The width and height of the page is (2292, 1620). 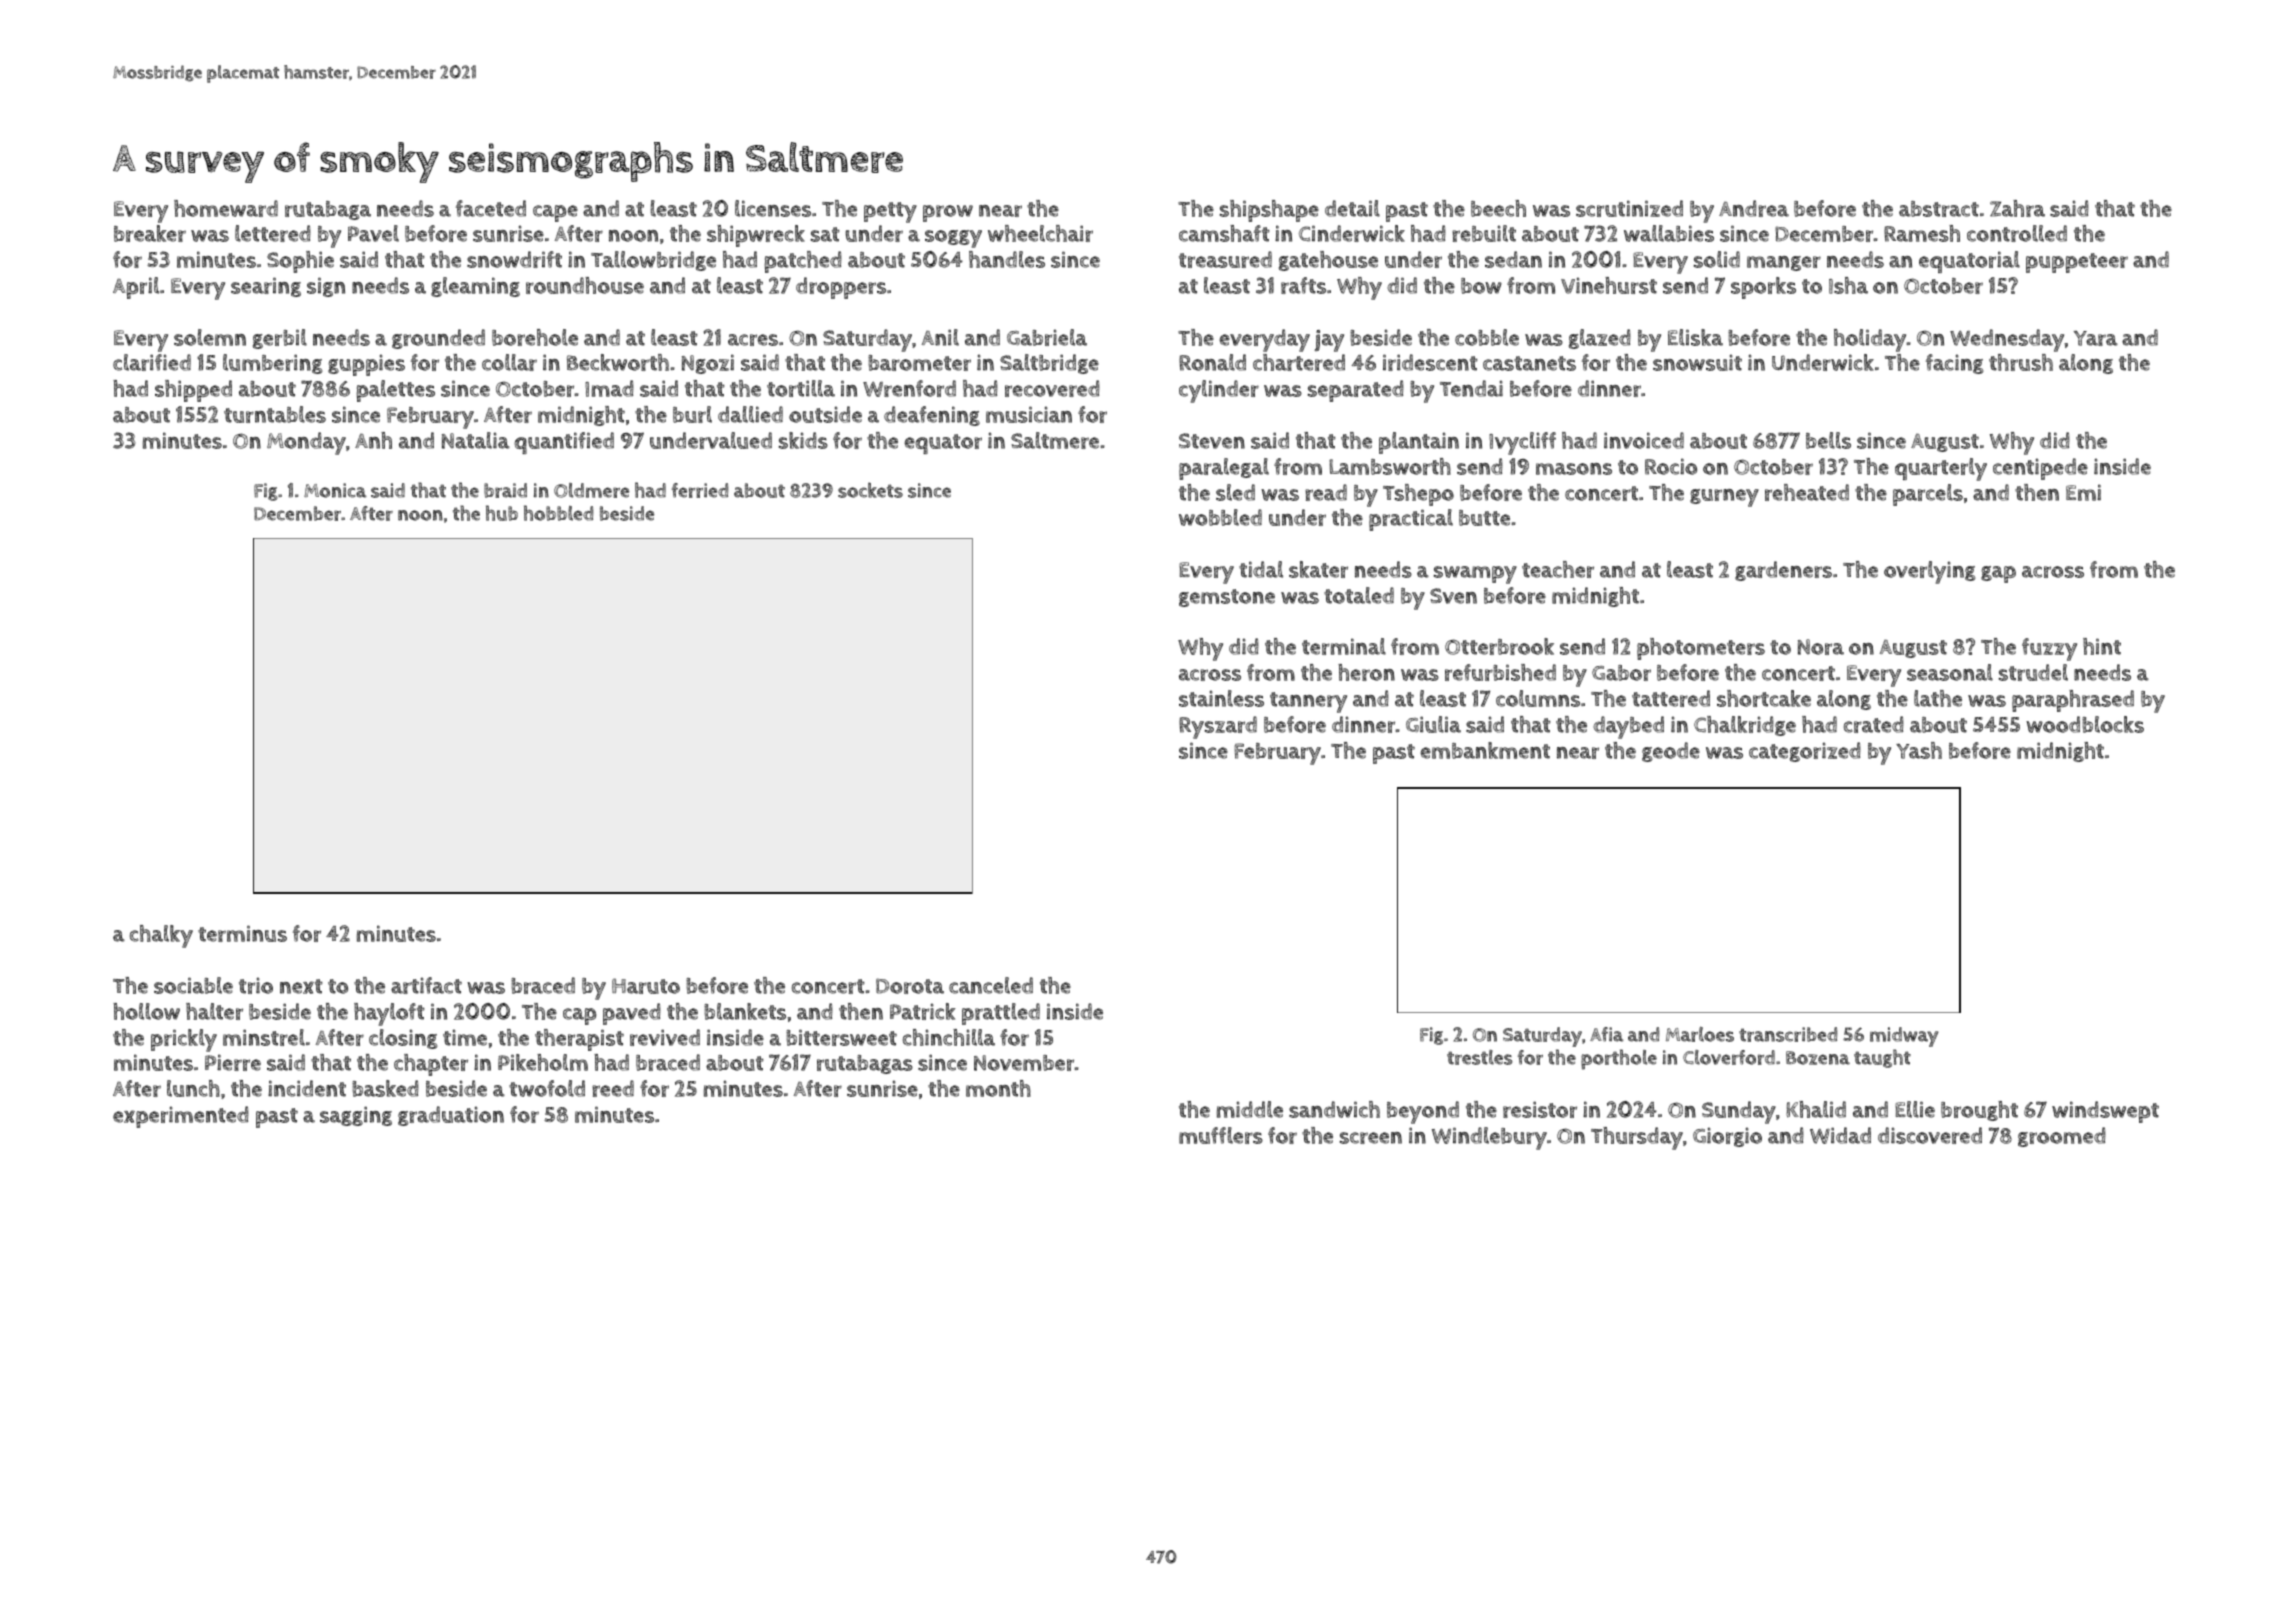 I want to click on mufflers, so click(x=1221, y=1135).
